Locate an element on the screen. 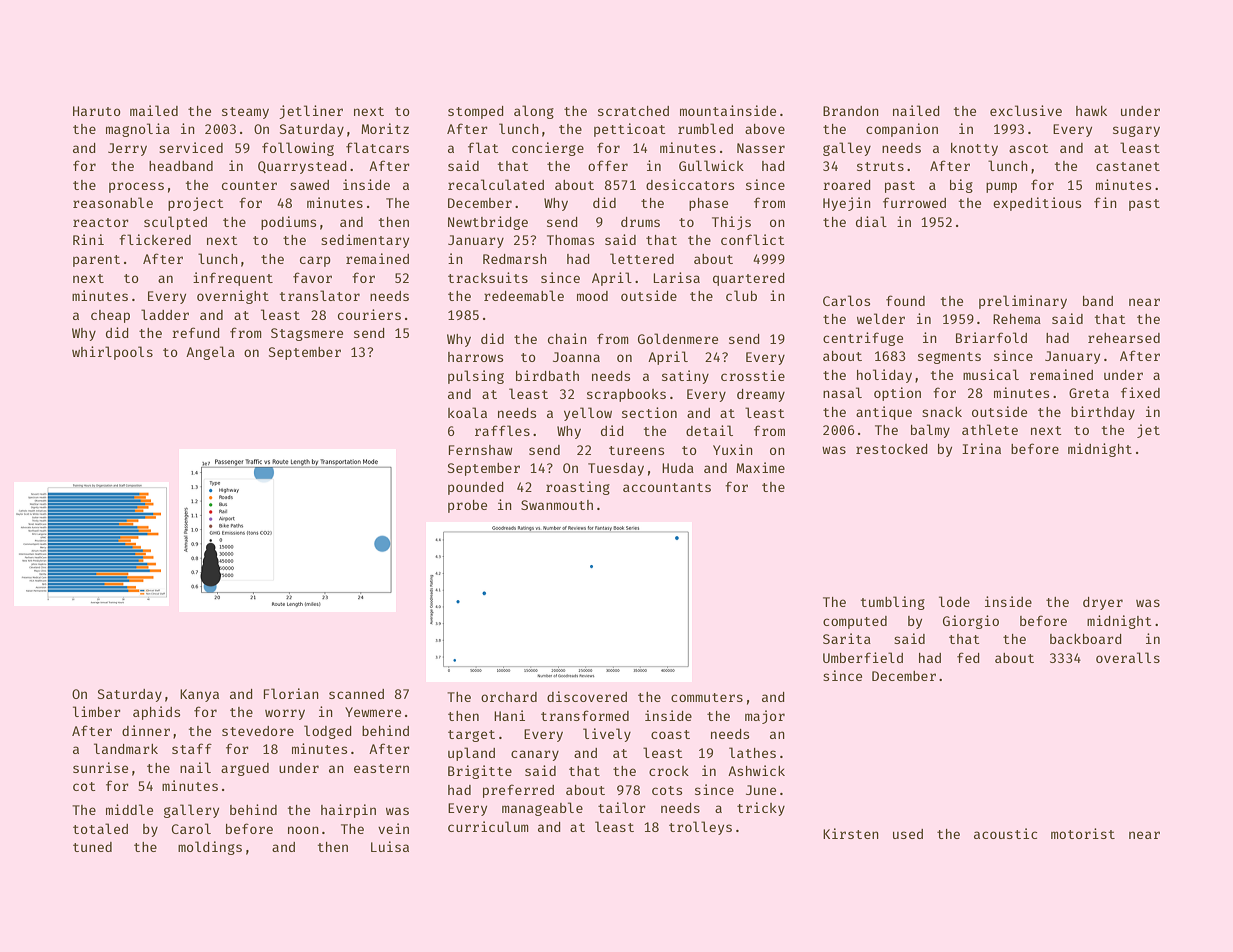 The height and width of the screenshot is (952, 1233). expeditious is located at coordinates (1037, 204).
